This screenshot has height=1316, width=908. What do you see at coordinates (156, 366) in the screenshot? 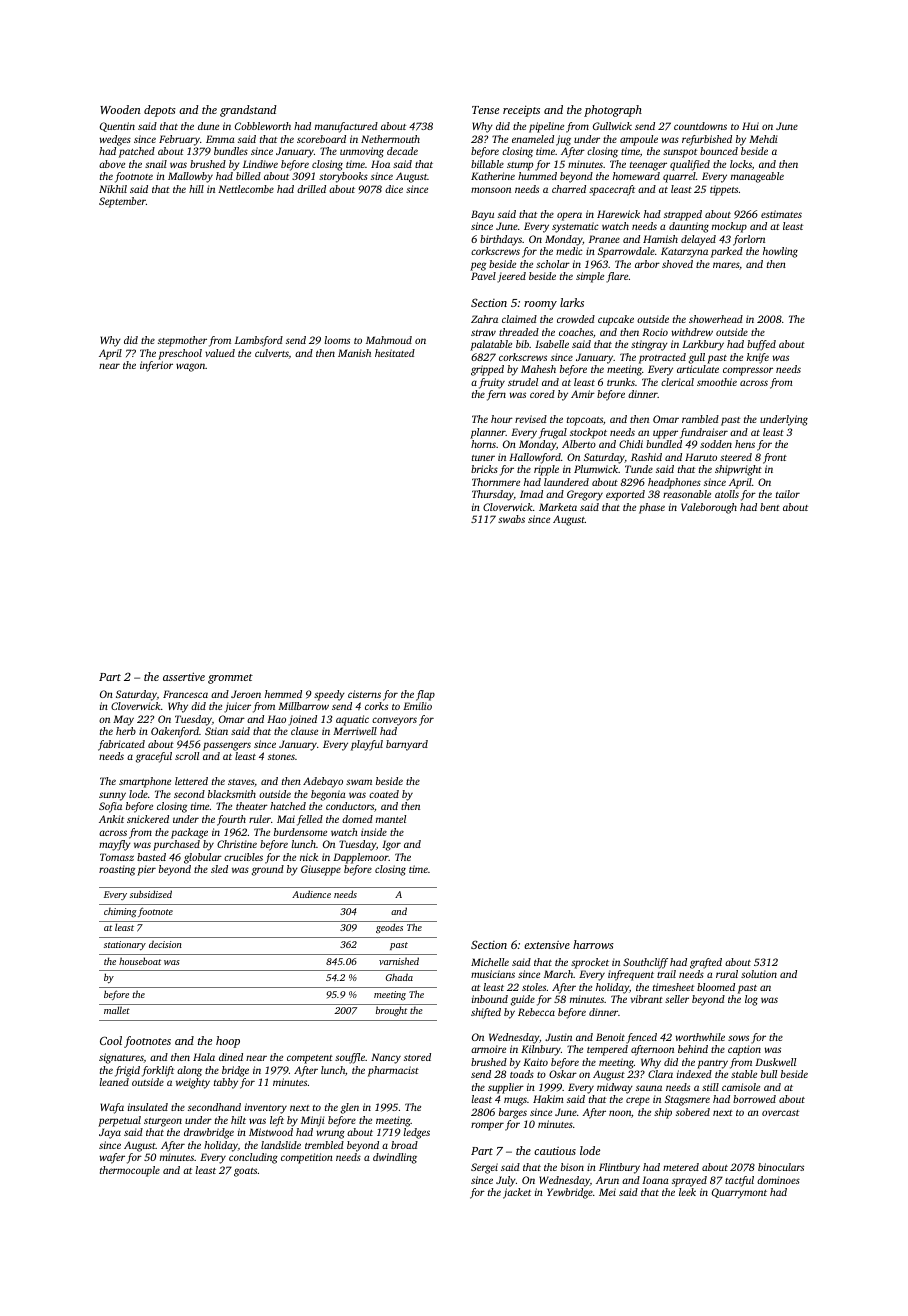
I see `inferior` at bounding box center [156, 366].
